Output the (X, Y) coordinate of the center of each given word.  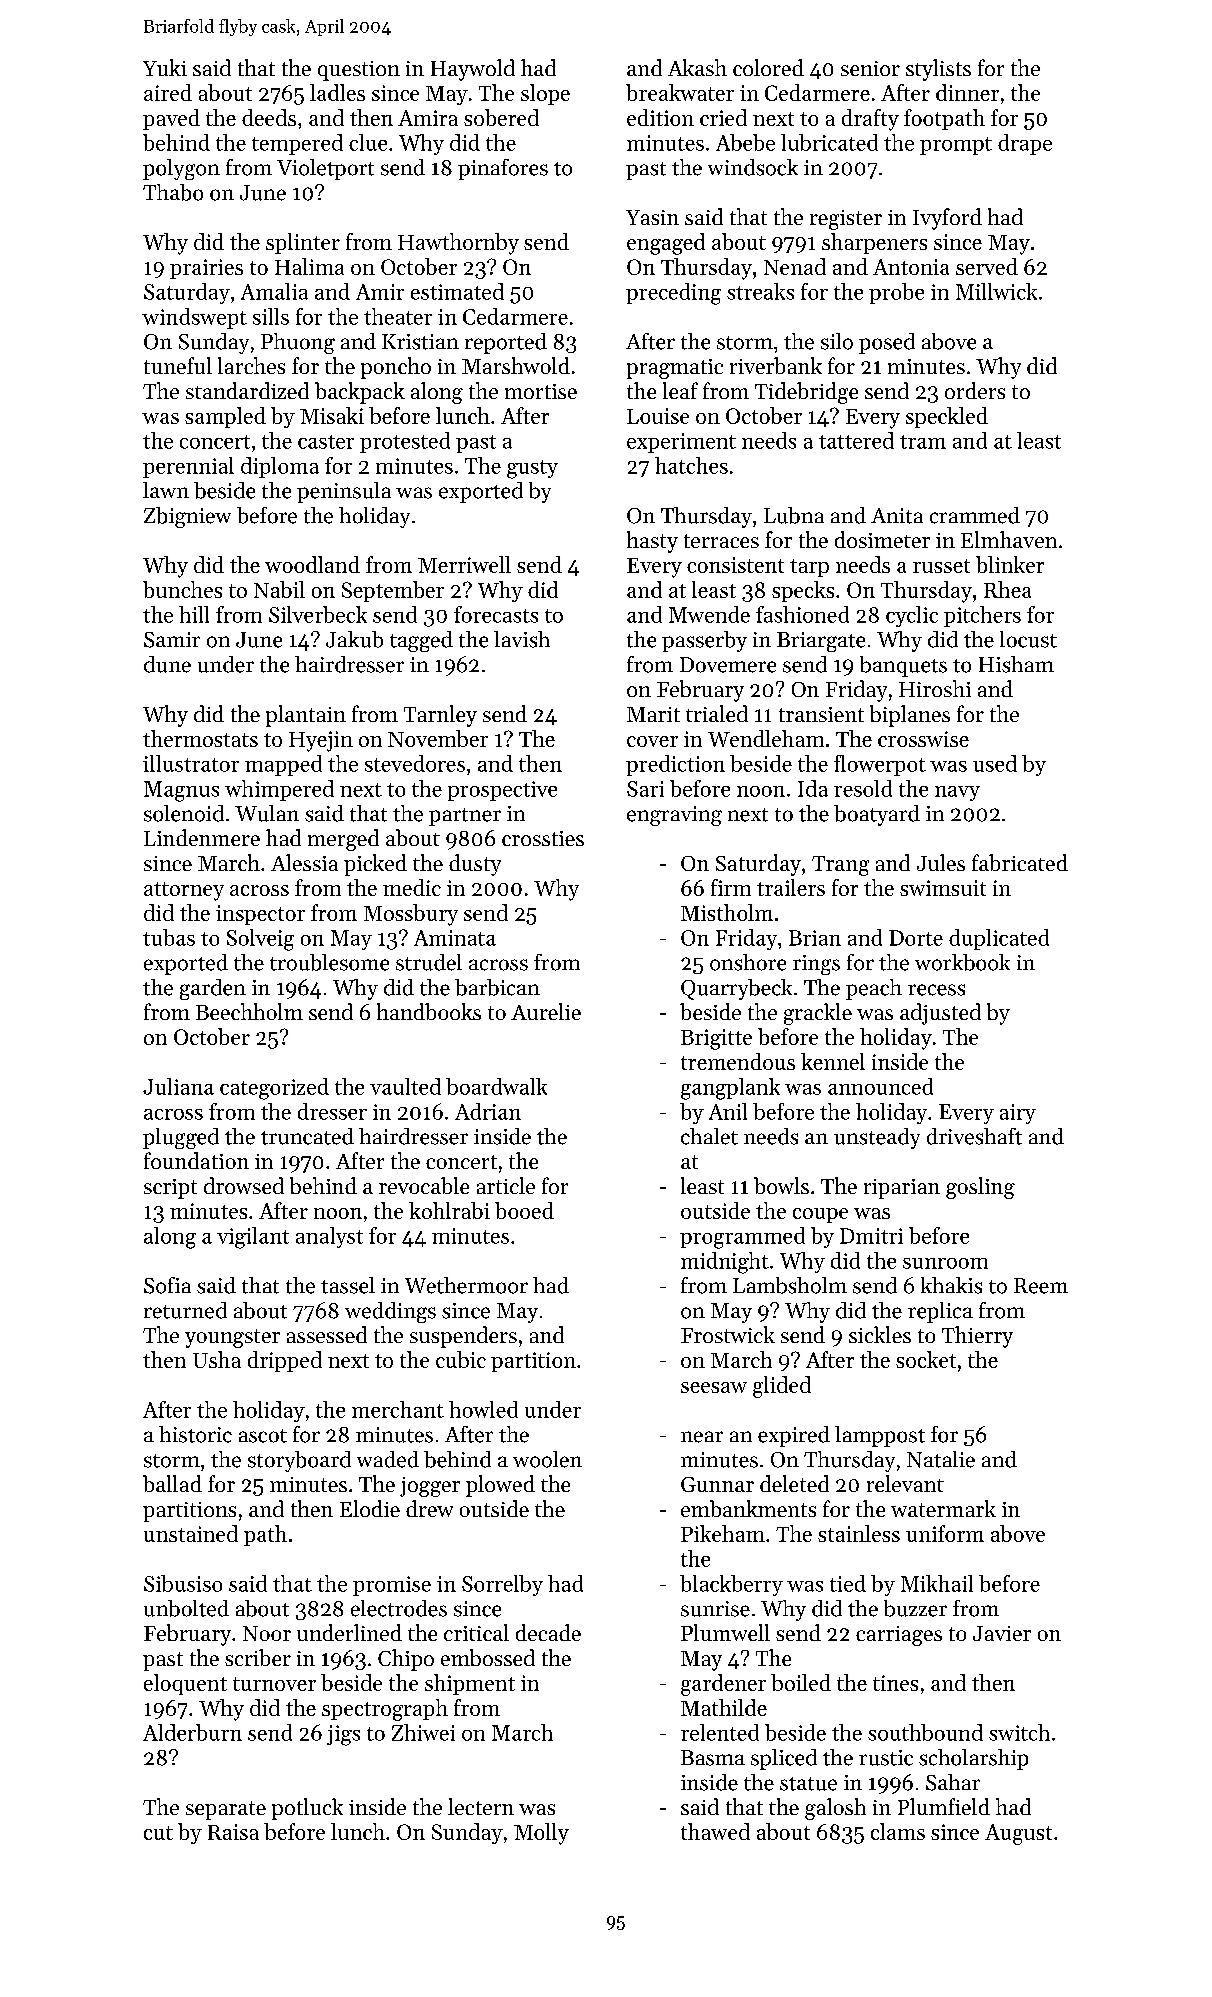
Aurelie (546, 1011)
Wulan (267, 813)
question (359, 71)
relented (720, 1732)
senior (870, 68)
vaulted (405, 1086)
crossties (543, 838)
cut (158, 1833)
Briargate (821, 642)
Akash (697, 67)
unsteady (877, 1138)
